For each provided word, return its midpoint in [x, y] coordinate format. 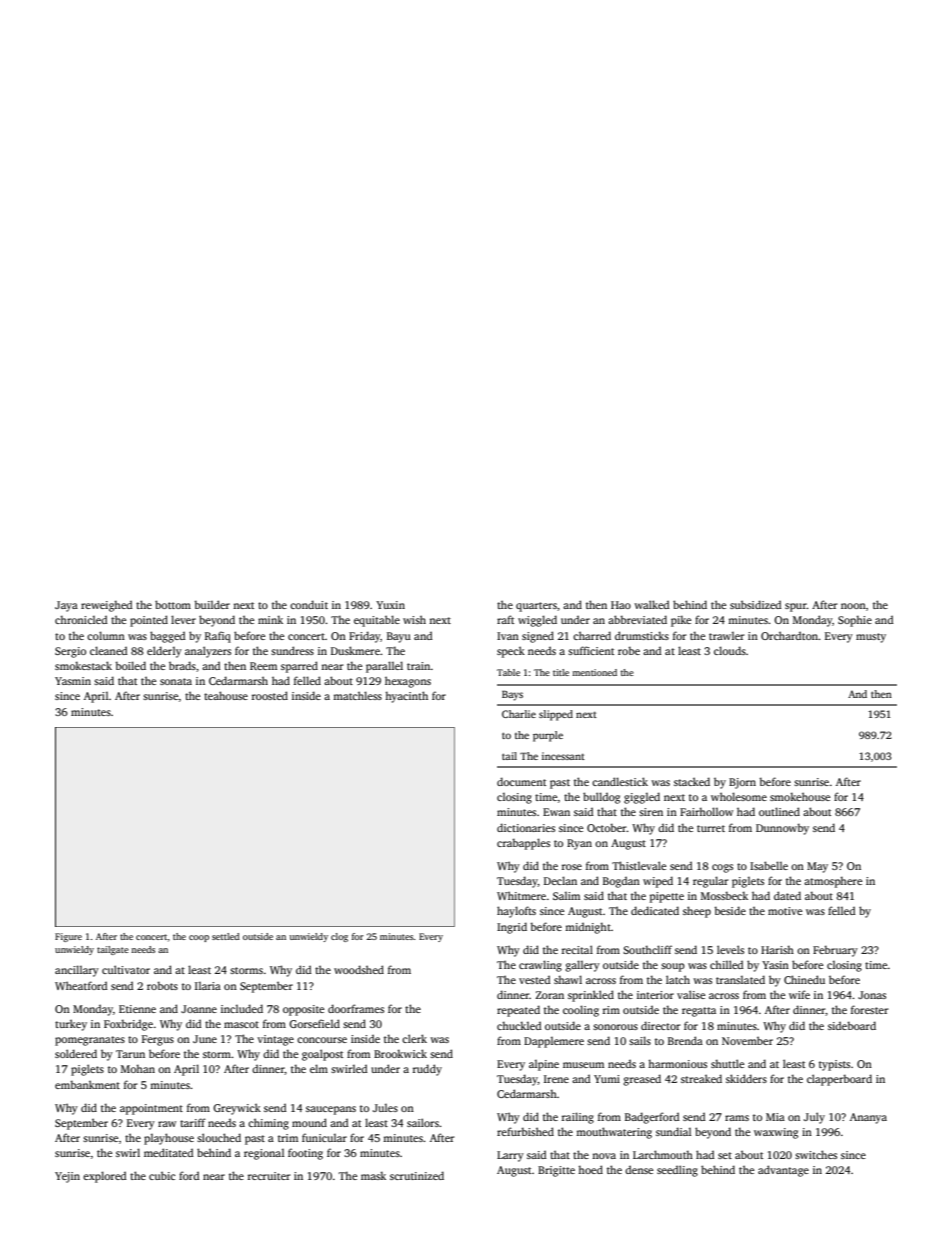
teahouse [226, 695]
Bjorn [742, 783]
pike [681, 621]
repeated [518, 1011]
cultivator [126, 969]
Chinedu [804, 979]
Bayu [399, 637]
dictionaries [526, 827]
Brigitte [556, 1171]
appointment [151, 1109]
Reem [263, 666]
